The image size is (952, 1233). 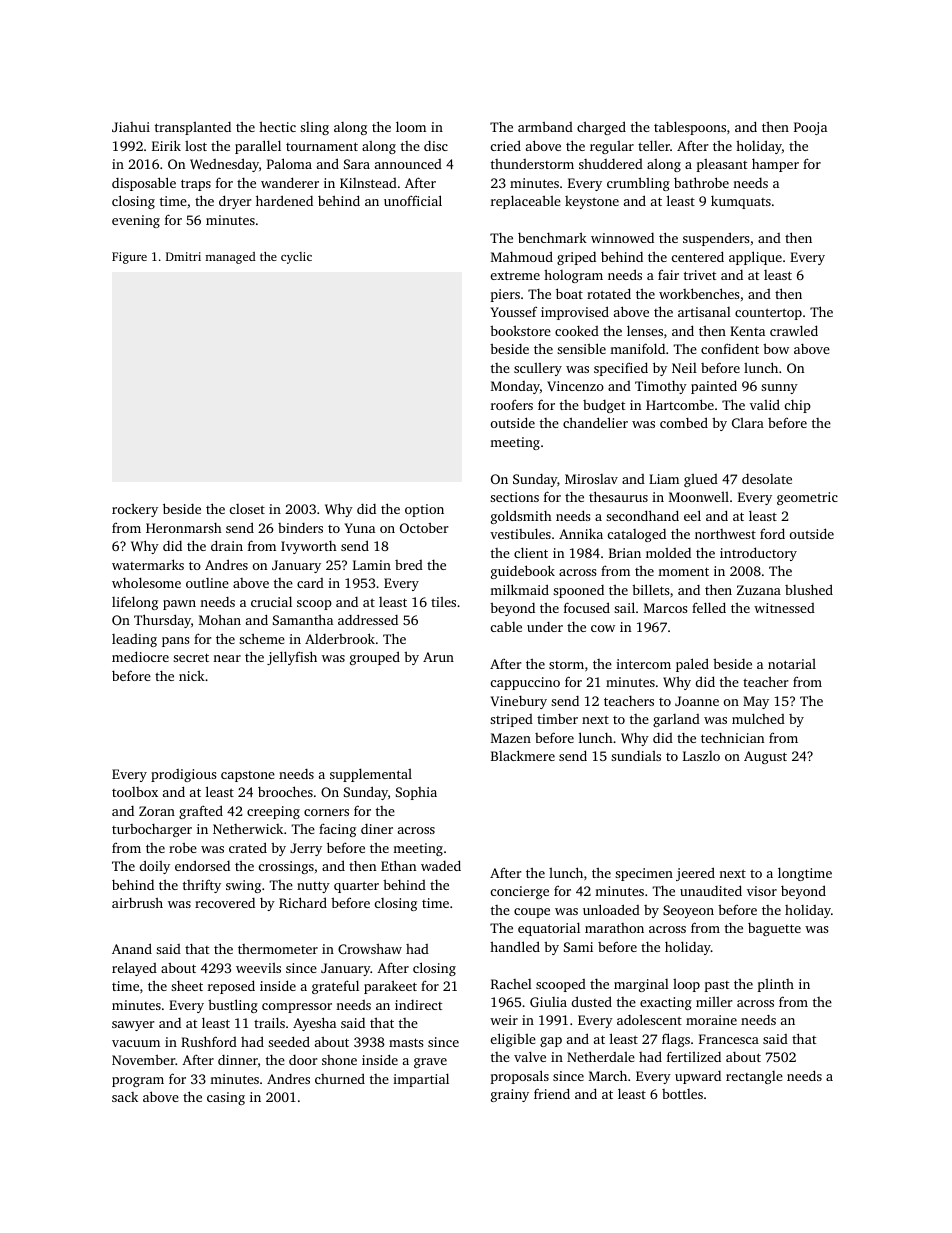 What do you see at coordinates (129, 258) in the page?
I see `Figure` at bounding box center [129, 258].
